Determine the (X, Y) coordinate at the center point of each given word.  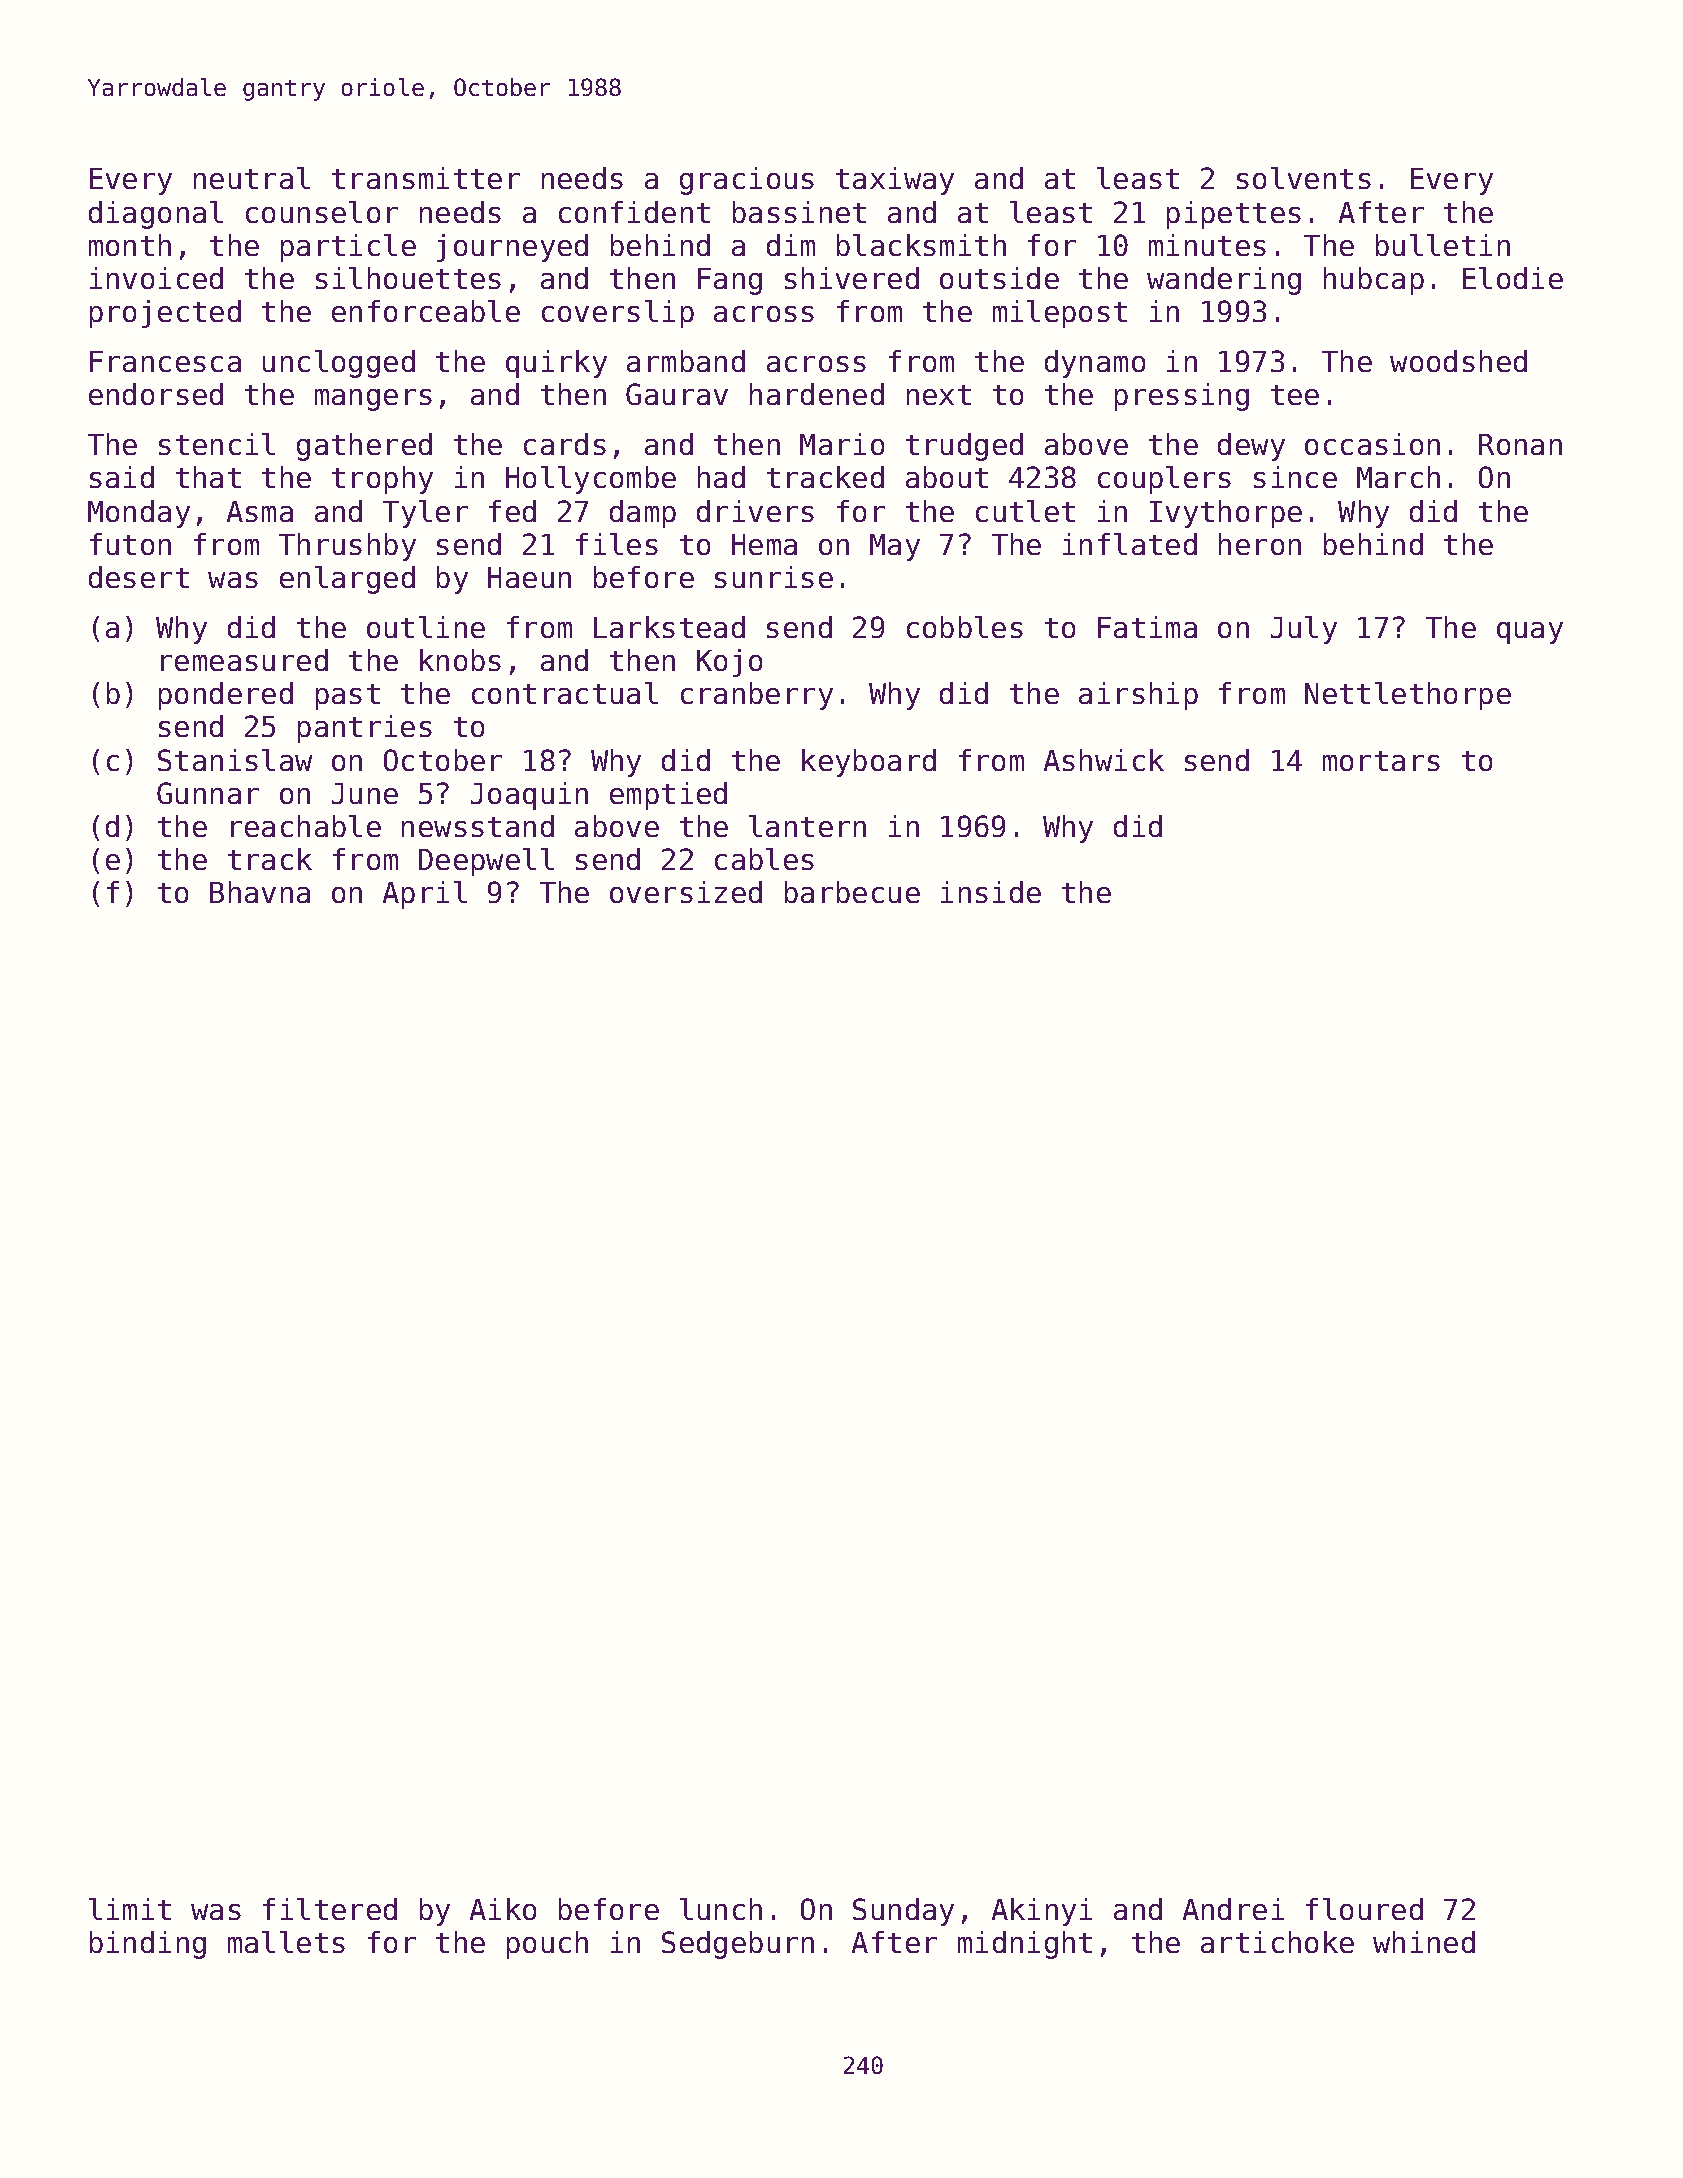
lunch (721, 1909)
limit (130, 1909)
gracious (747, 181)
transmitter (426, 178)
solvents (1304, 178)
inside (991, 892)
